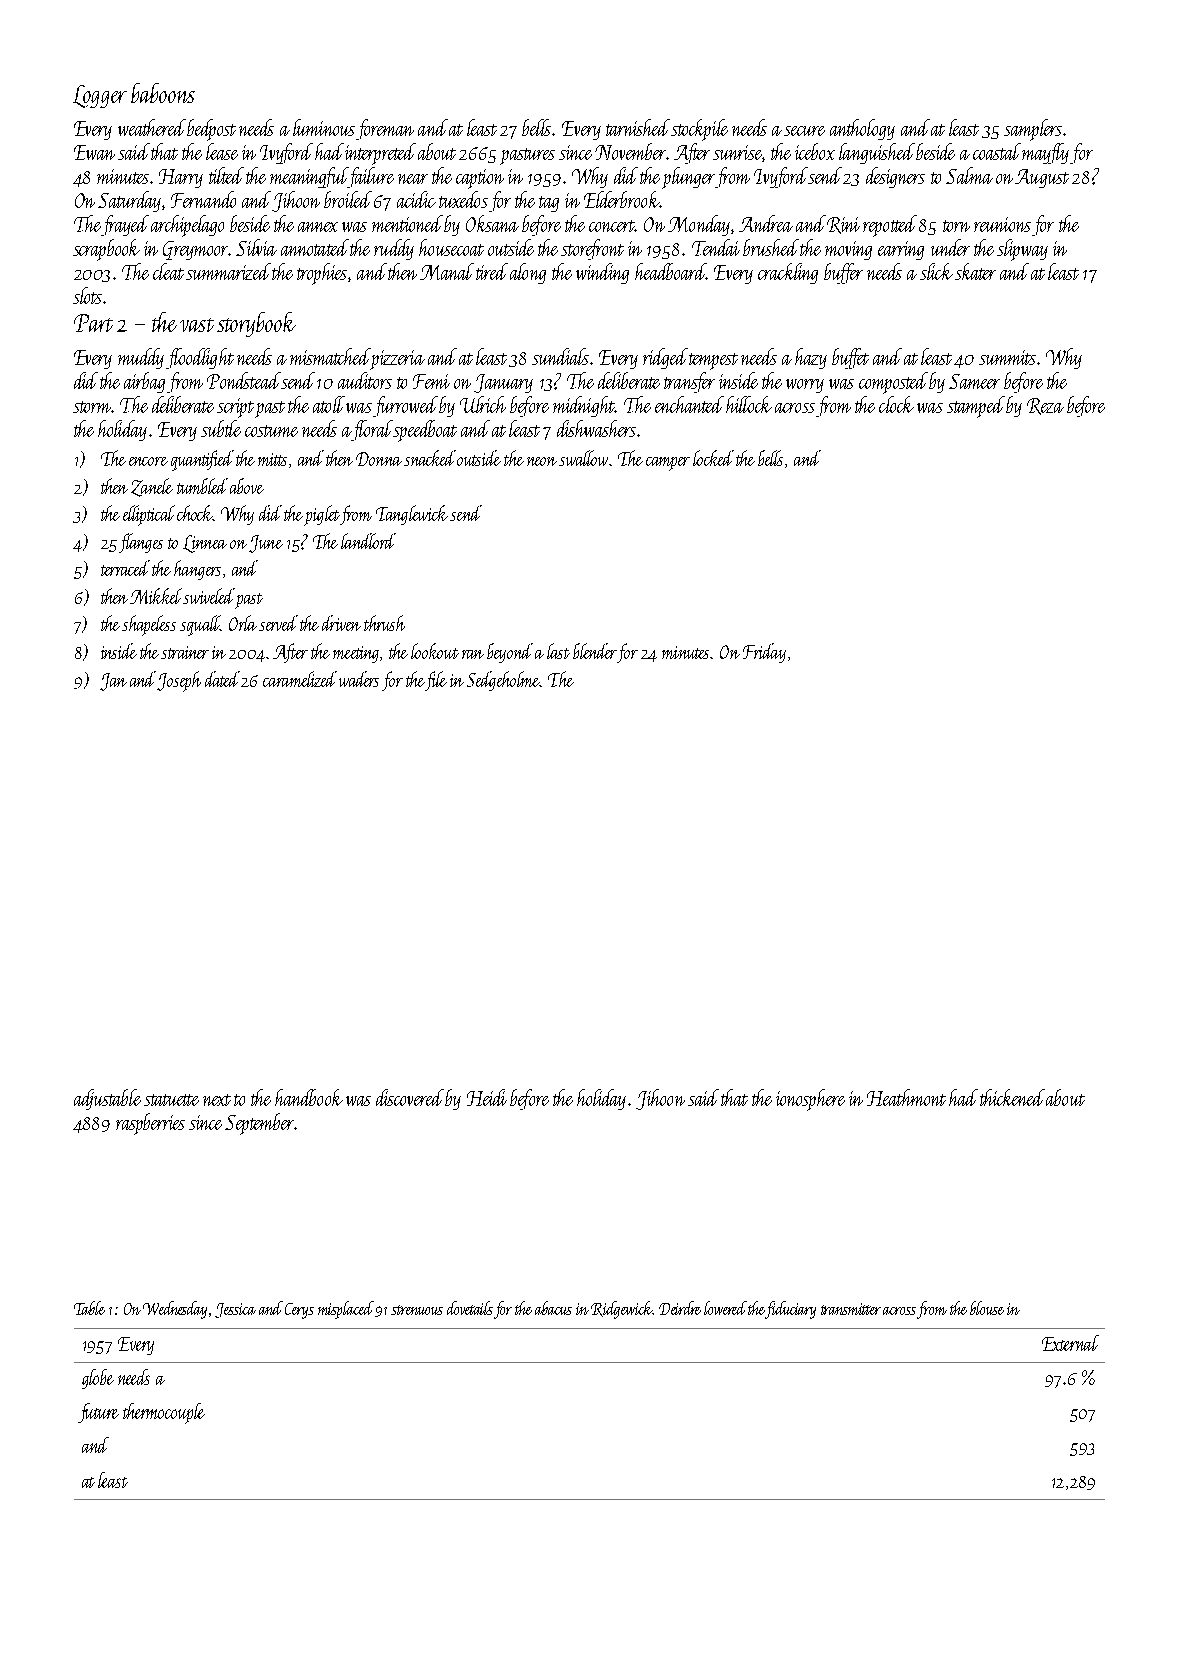  Describe the element at coordinates (168, 271) in the screenshot. I see `cleat` at that location.
